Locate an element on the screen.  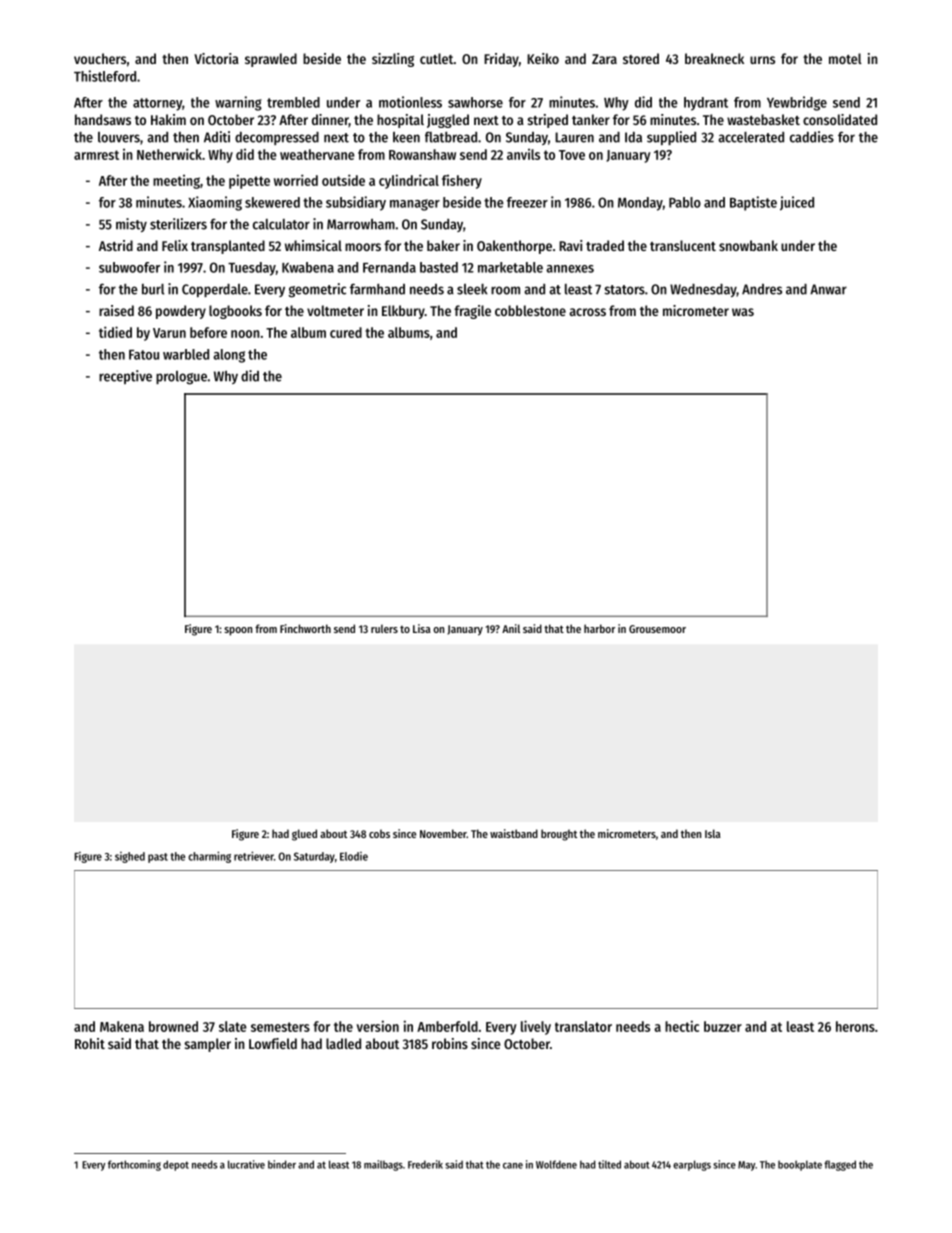
Grousemoor is located at coordinates (657, 629).
